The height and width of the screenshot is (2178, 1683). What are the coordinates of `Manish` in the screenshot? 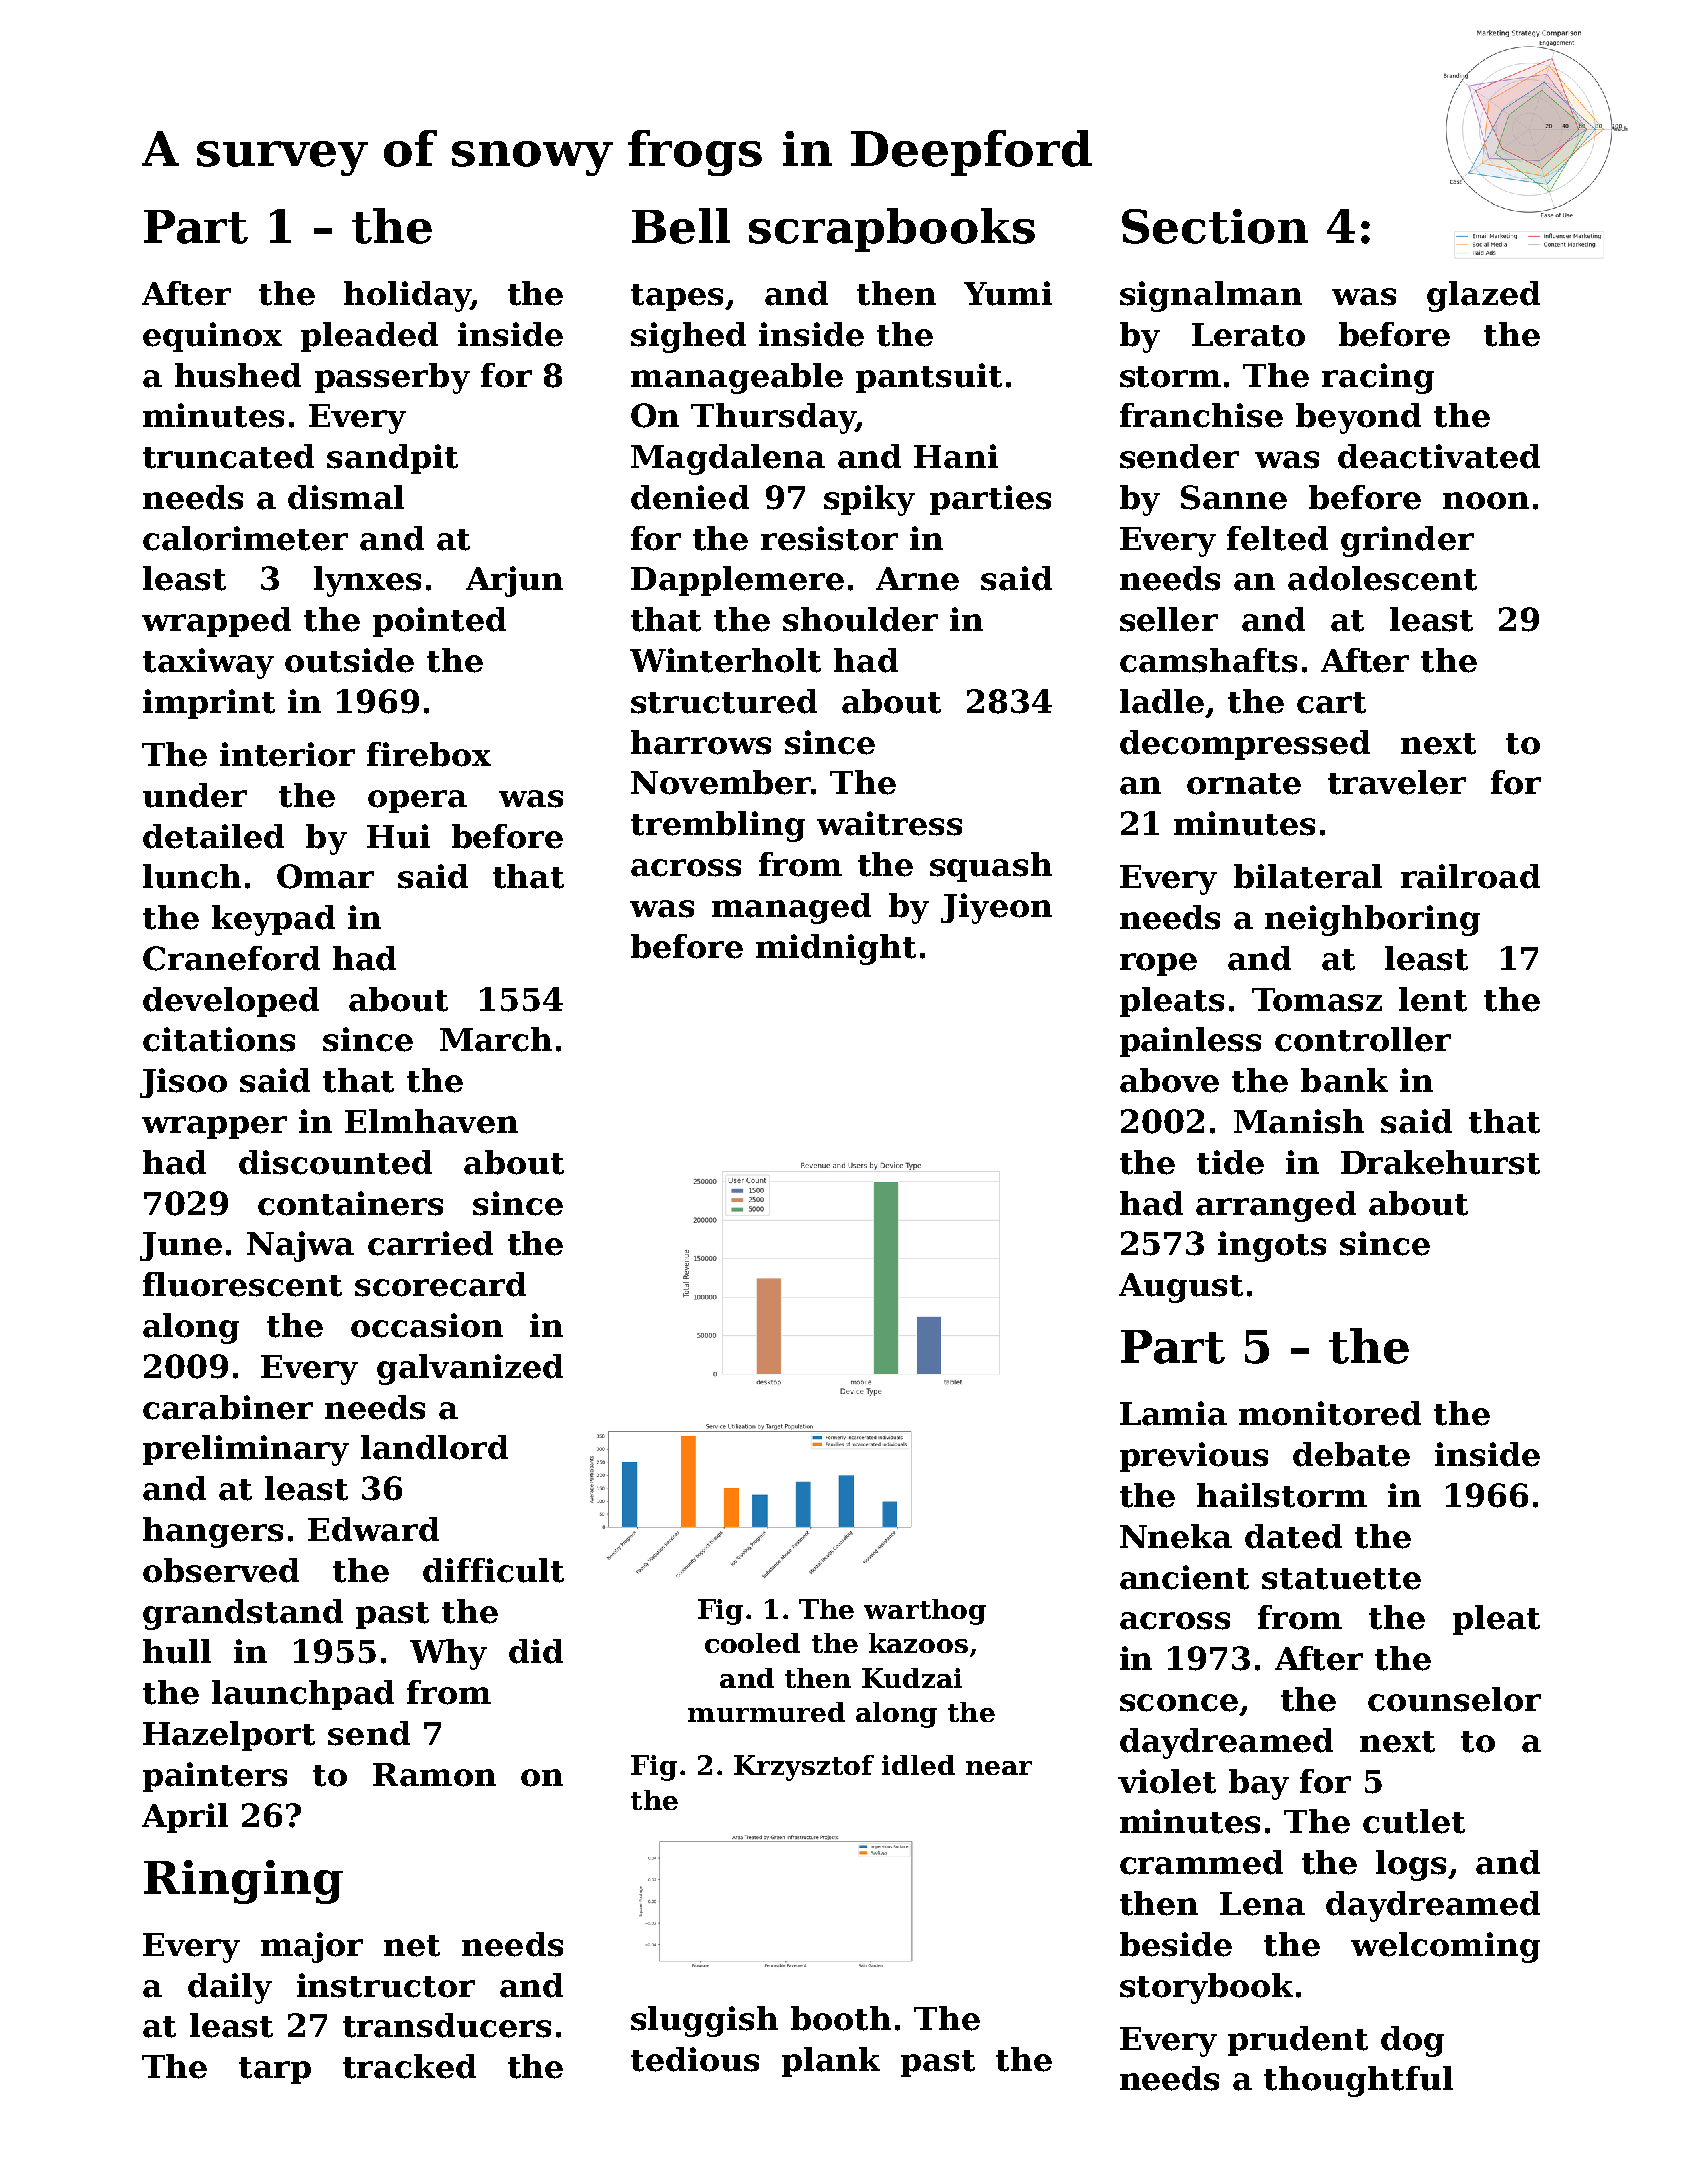 It's located at (1299, 1121).
